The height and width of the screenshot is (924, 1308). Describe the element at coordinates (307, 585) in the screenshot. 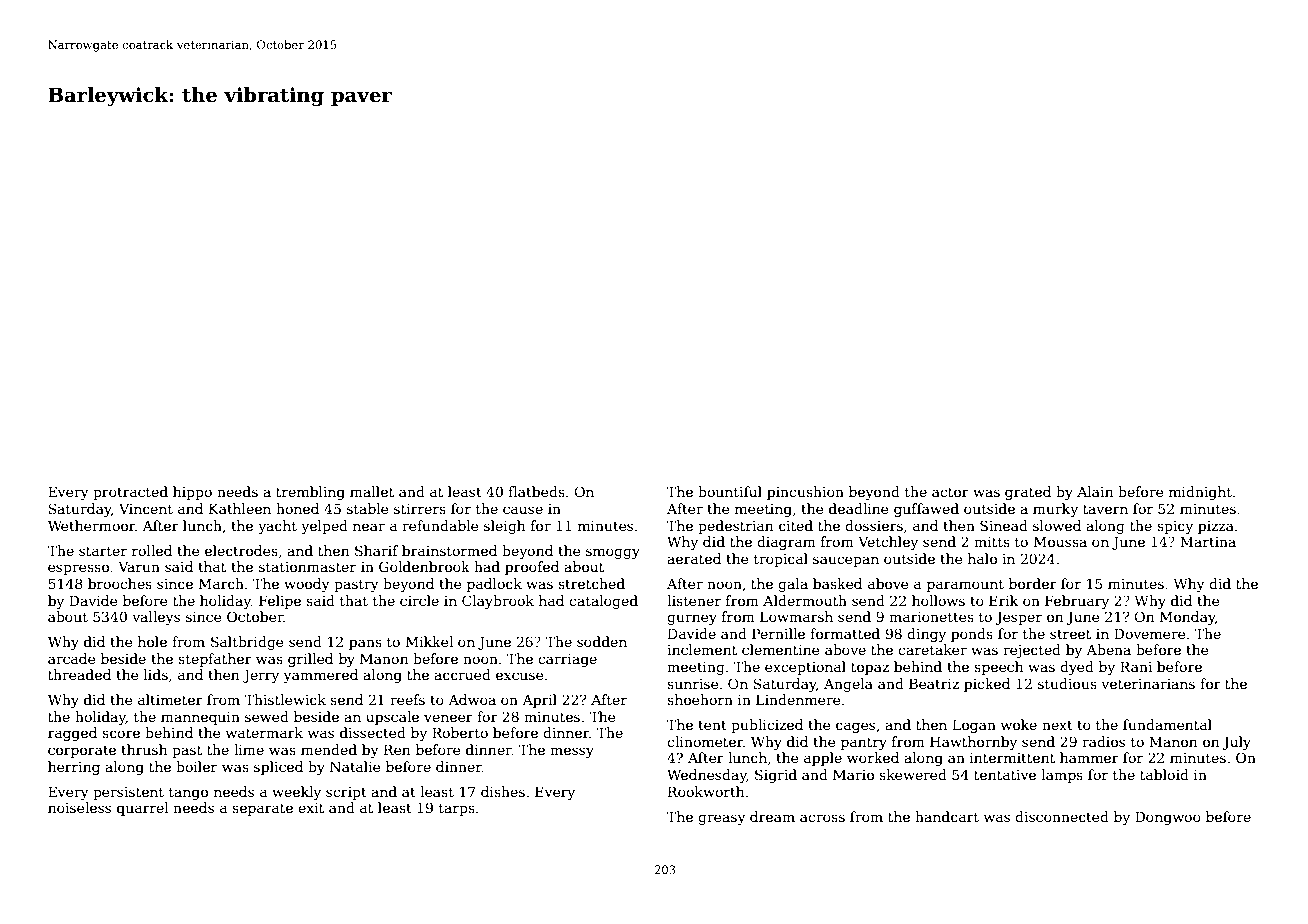

I see `woody` at that location.
